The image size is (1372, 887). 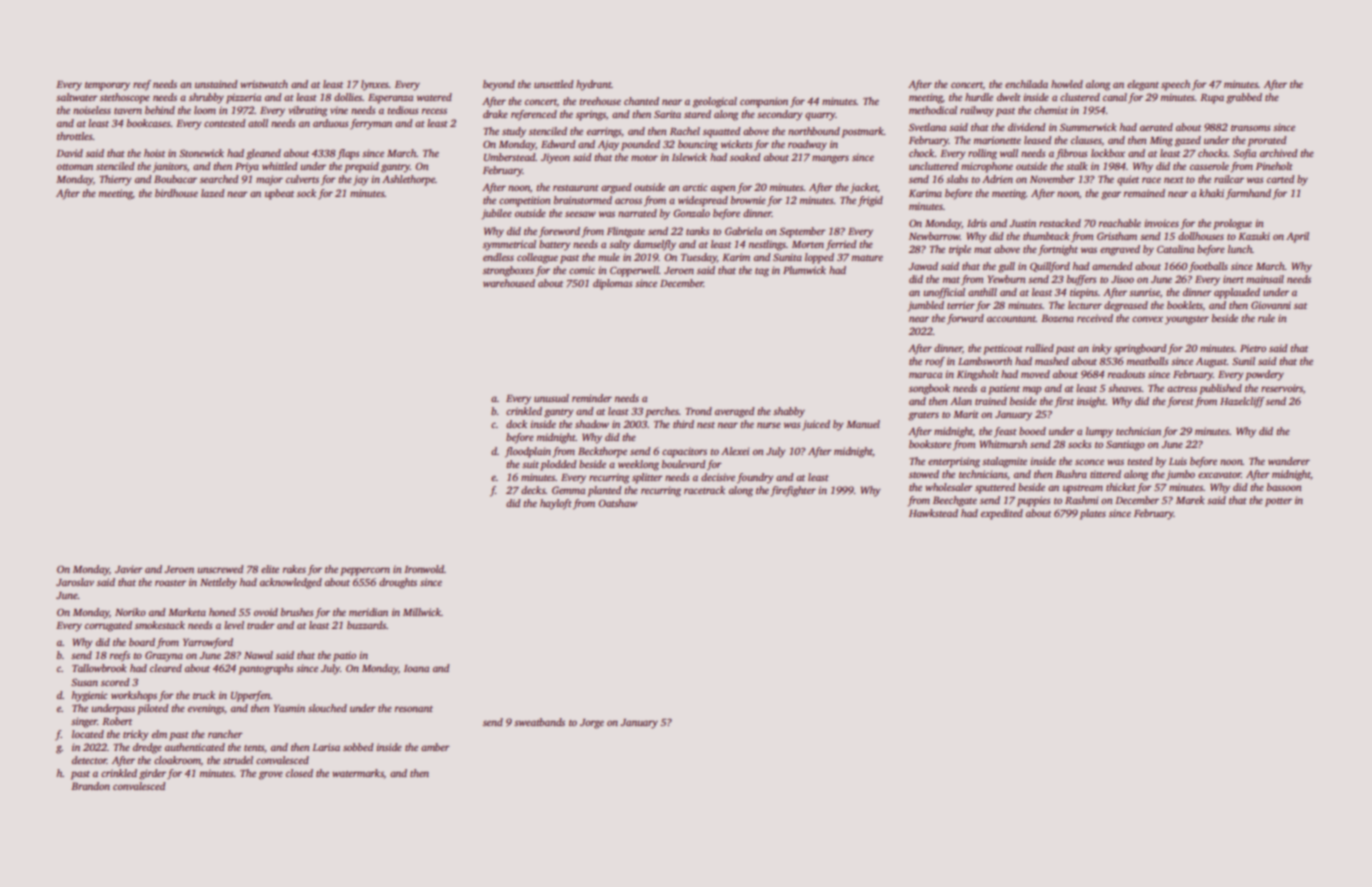 I want to click on reservoirs, so click(x=1282, y=388).
